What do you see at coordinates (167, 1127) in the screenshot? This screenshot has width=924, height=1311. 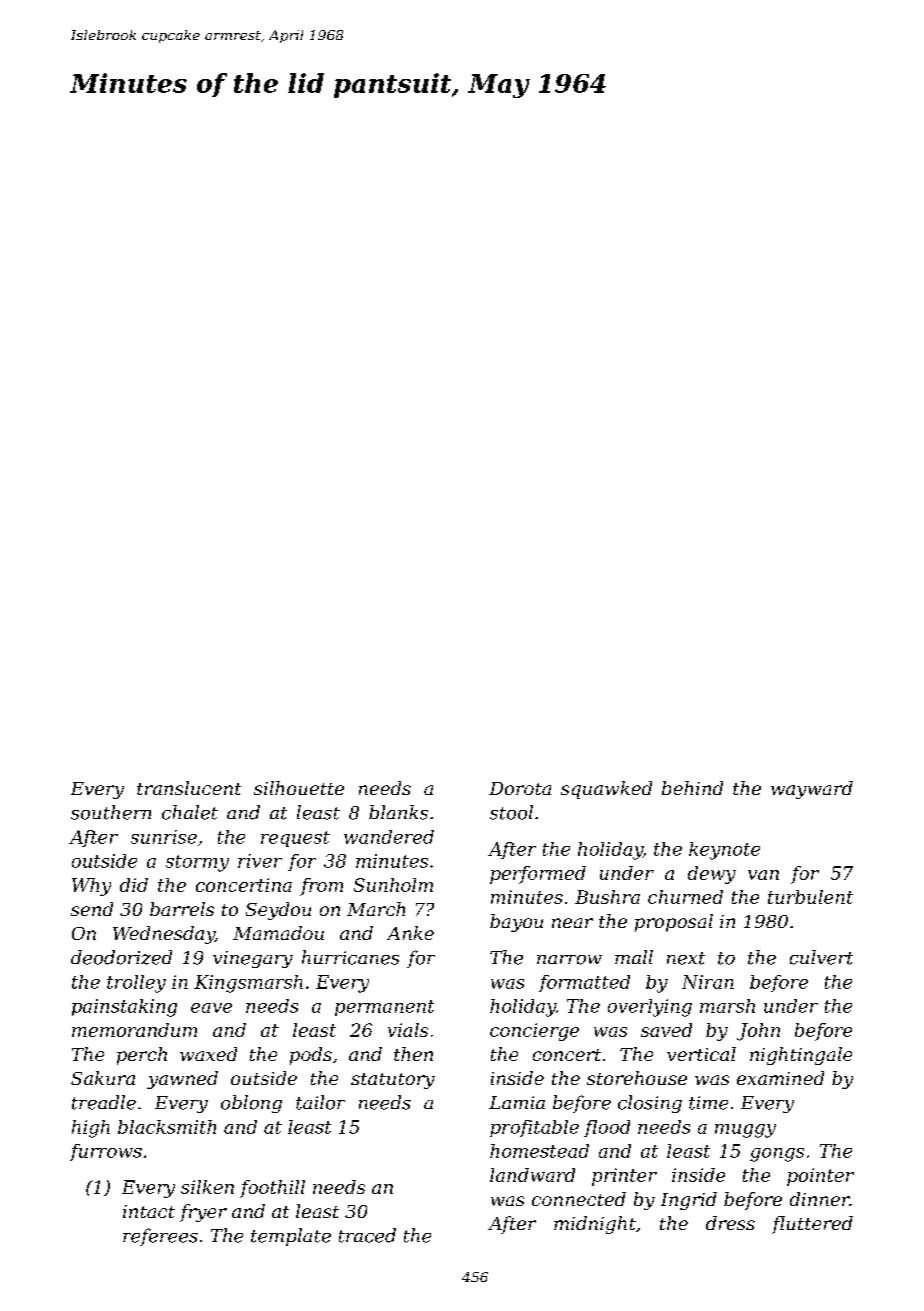 I see `blacksmith` at bounding box center [167, 1127].
